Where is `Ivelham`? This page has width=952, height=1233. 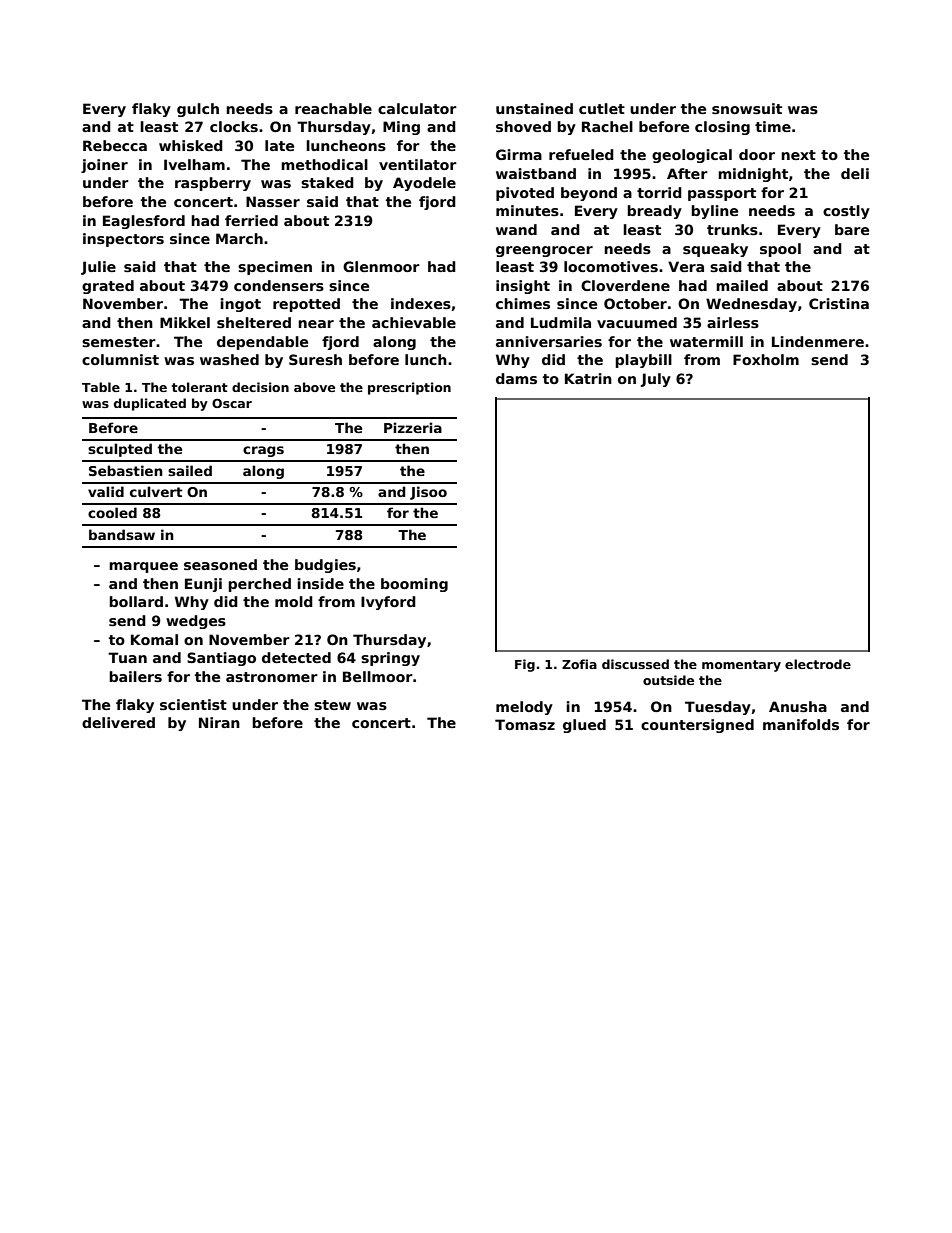 Ivelham is located at coordinates (194, 164).
